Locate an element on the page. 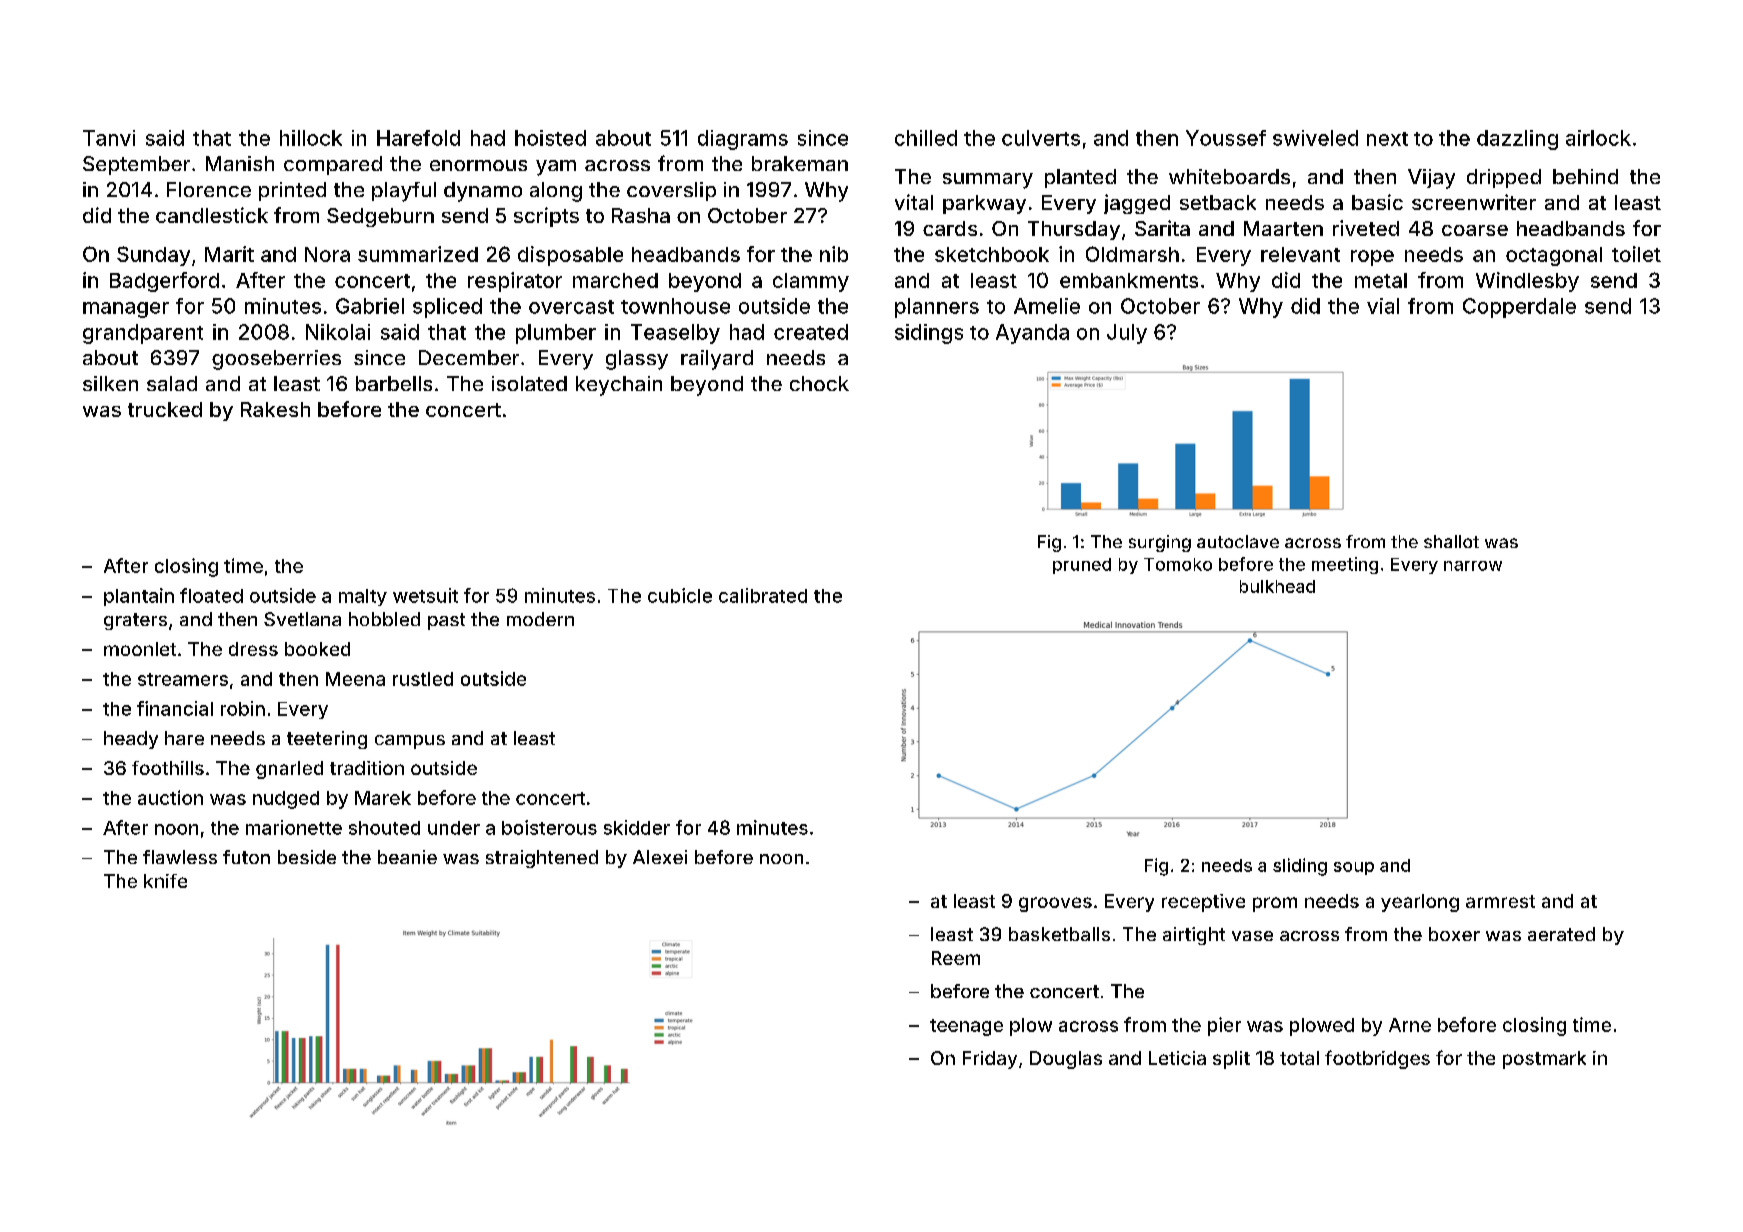  surging is located at coordinates (1160, 543).
